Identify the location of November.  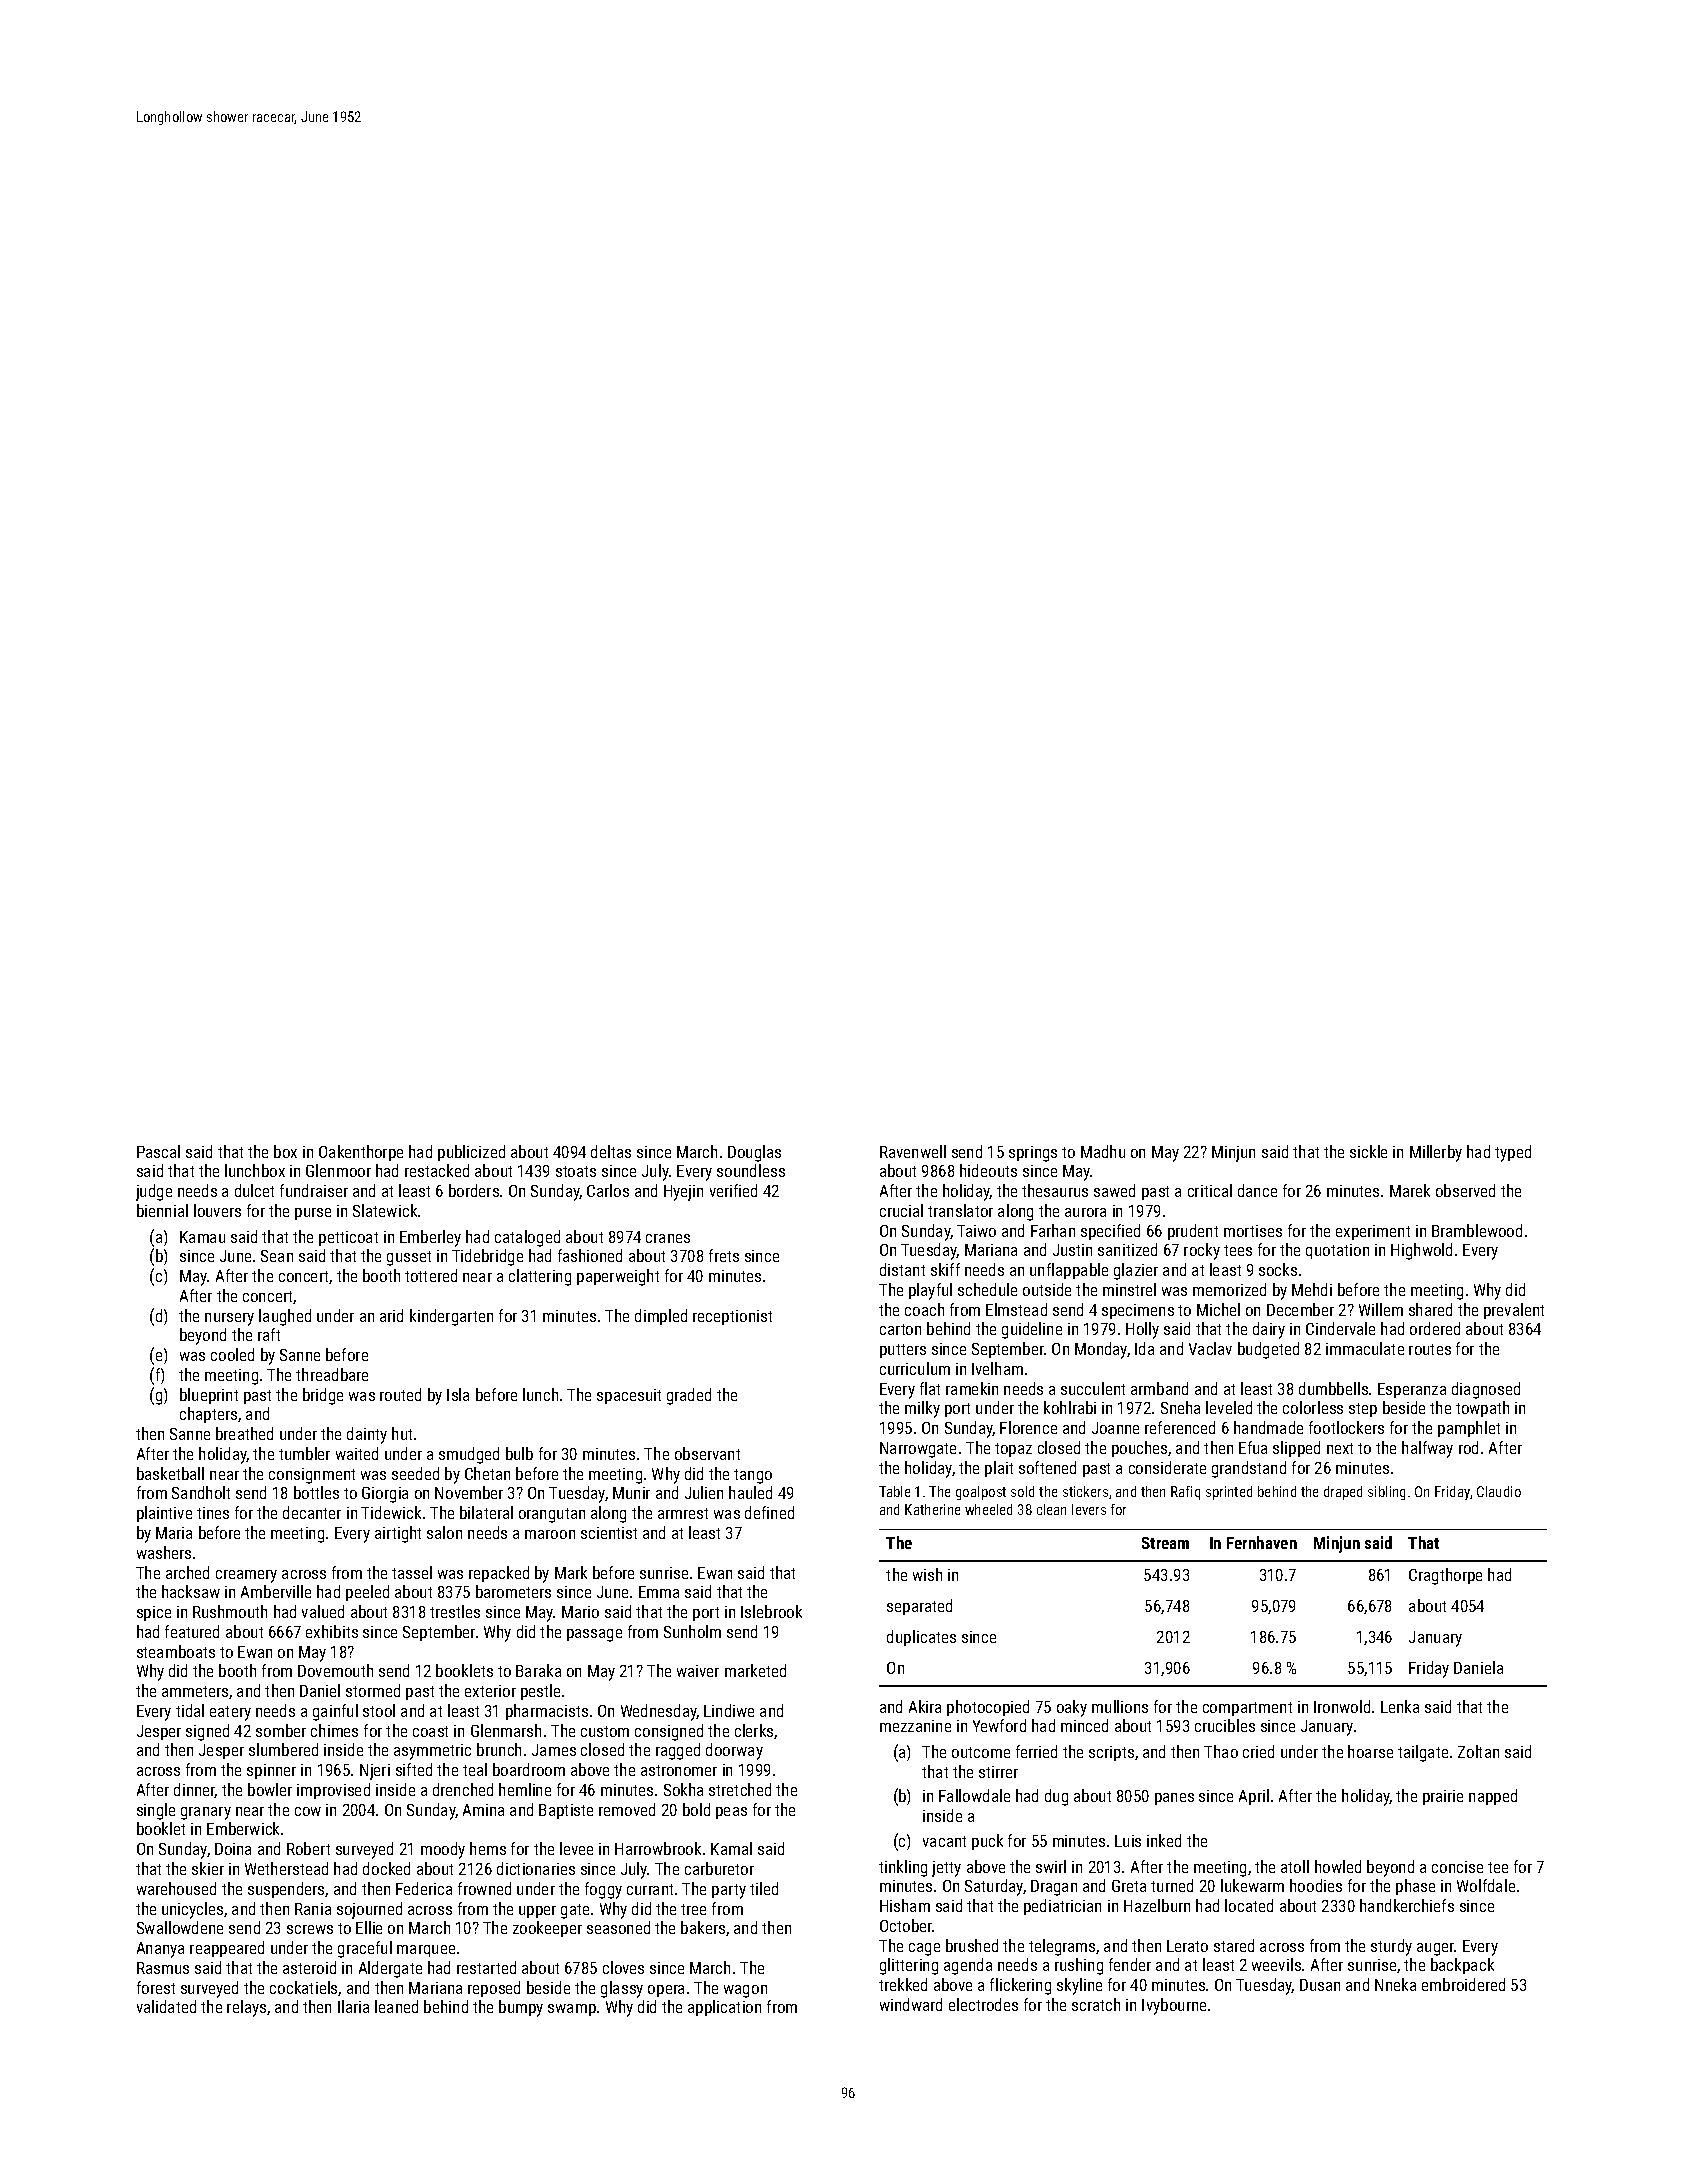
(469, 1492).
